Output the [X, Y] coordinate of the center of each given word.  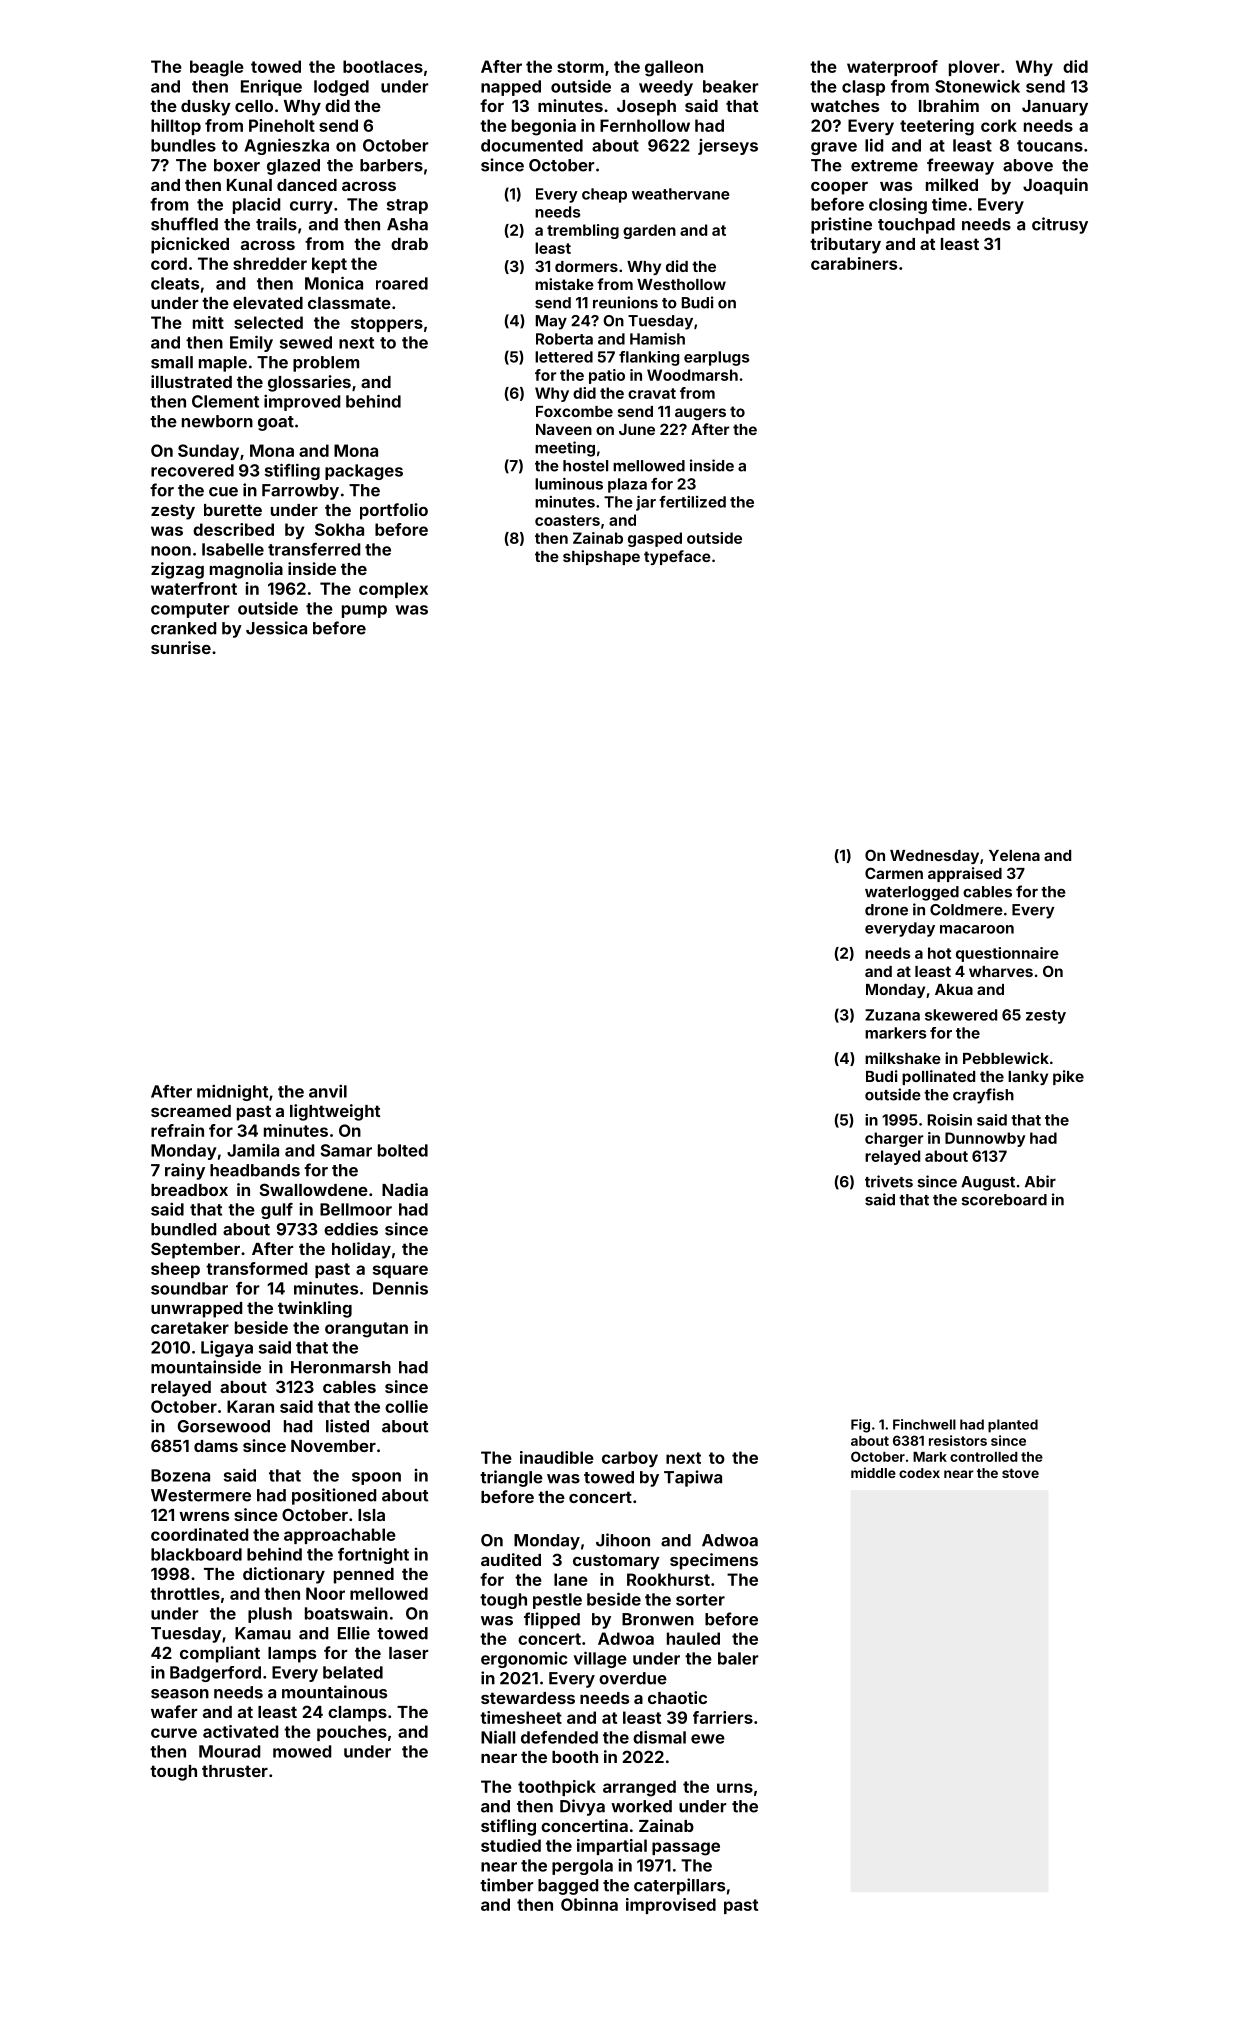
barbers [391, 165]
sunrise [181, 647]
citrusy [1060, 225]
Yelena [1014, 855]
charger [894, 1139]
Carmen [894, 873]
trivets [889, 1181]
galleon [674, 68]
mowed [302, 1751]
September [195, 1250]
